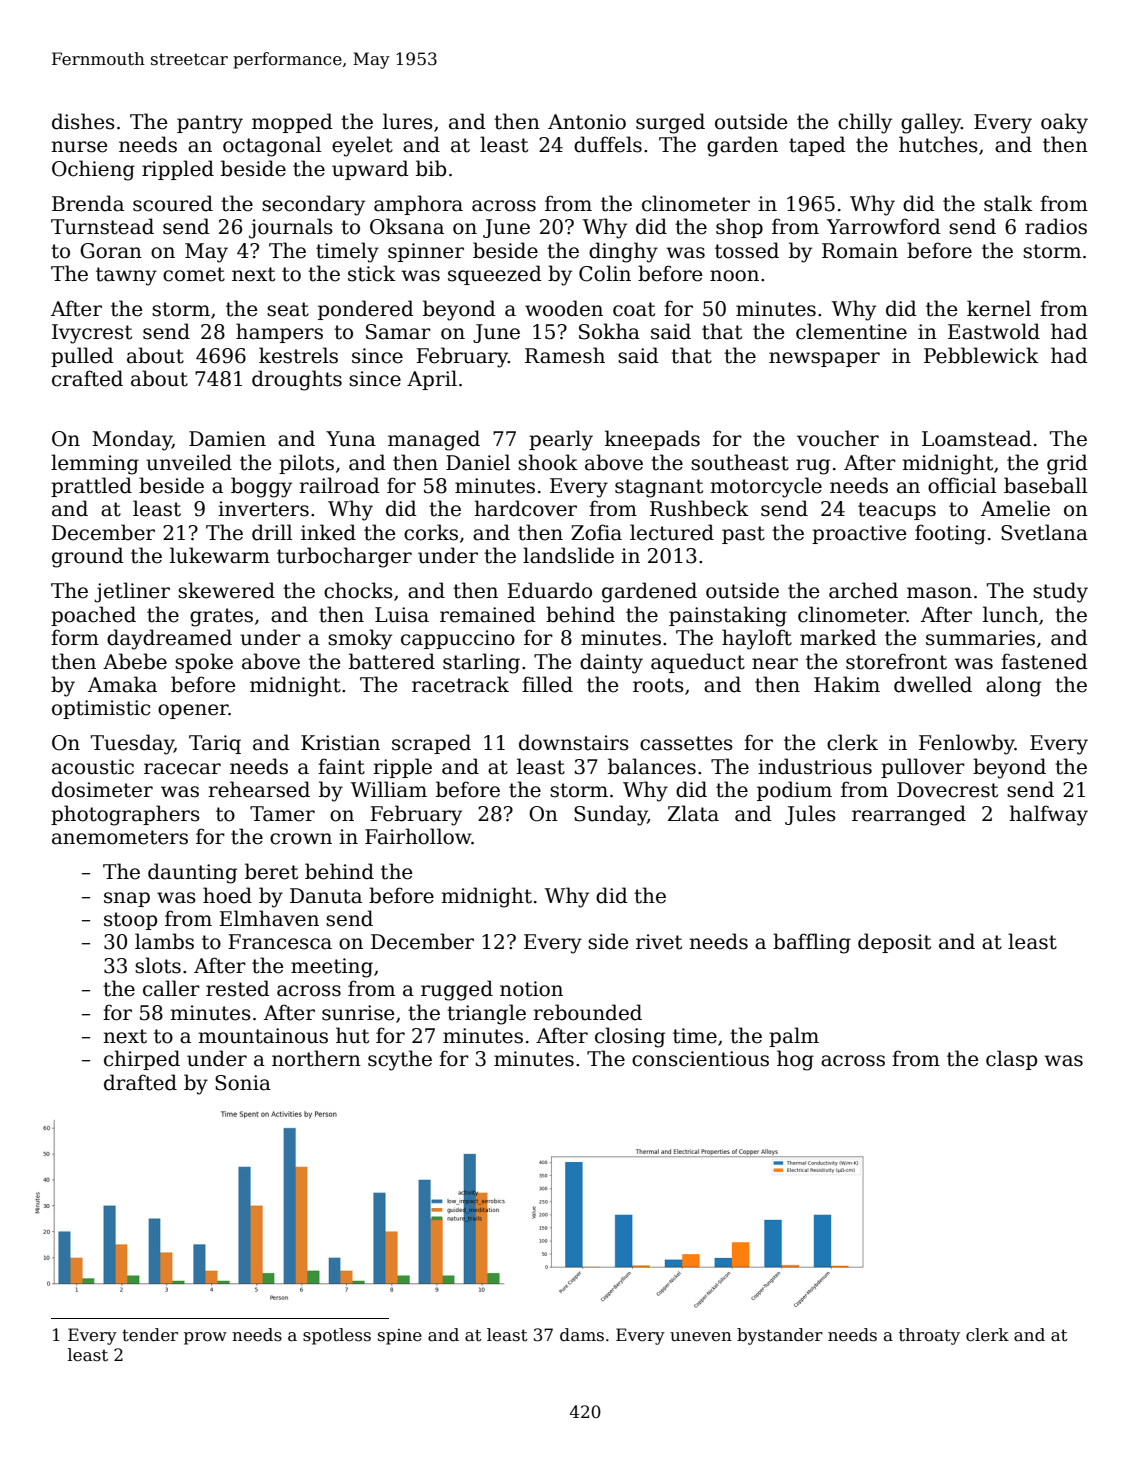 The height and width of the page is (1474, 1139). I want to click on voucher, so click(838, 438).
